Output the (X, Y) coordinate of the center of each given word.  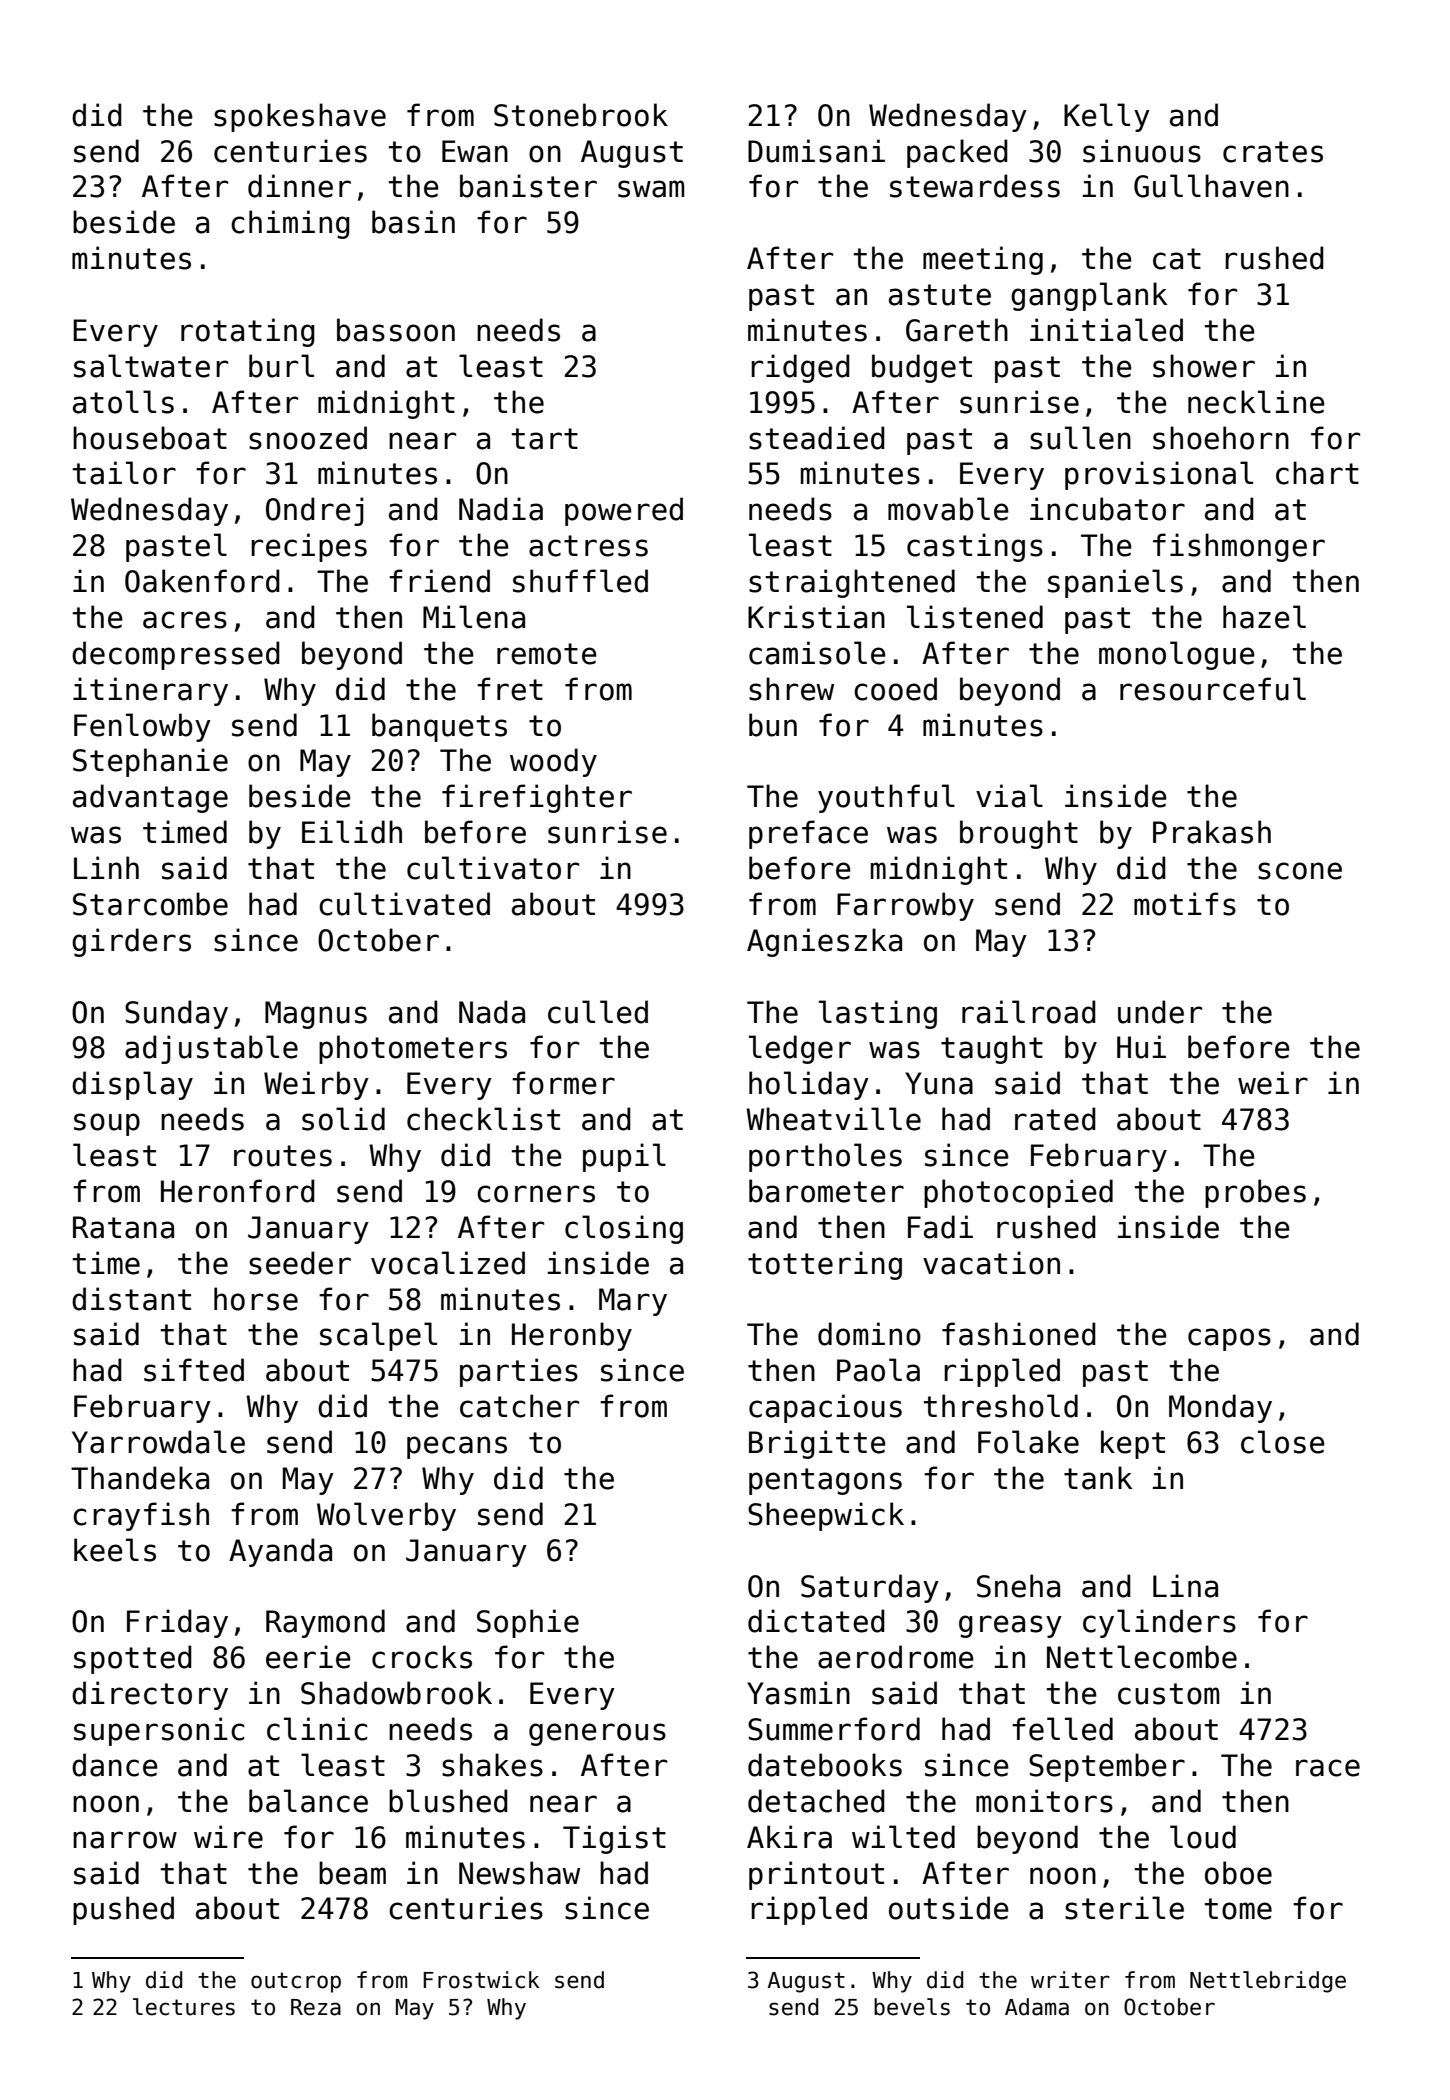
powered (624, 511)
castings (975, 547)
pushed (123, 1910)
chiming (290, 224)
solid (343, 1119)
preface (808, 834)
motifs (1185, 904)
